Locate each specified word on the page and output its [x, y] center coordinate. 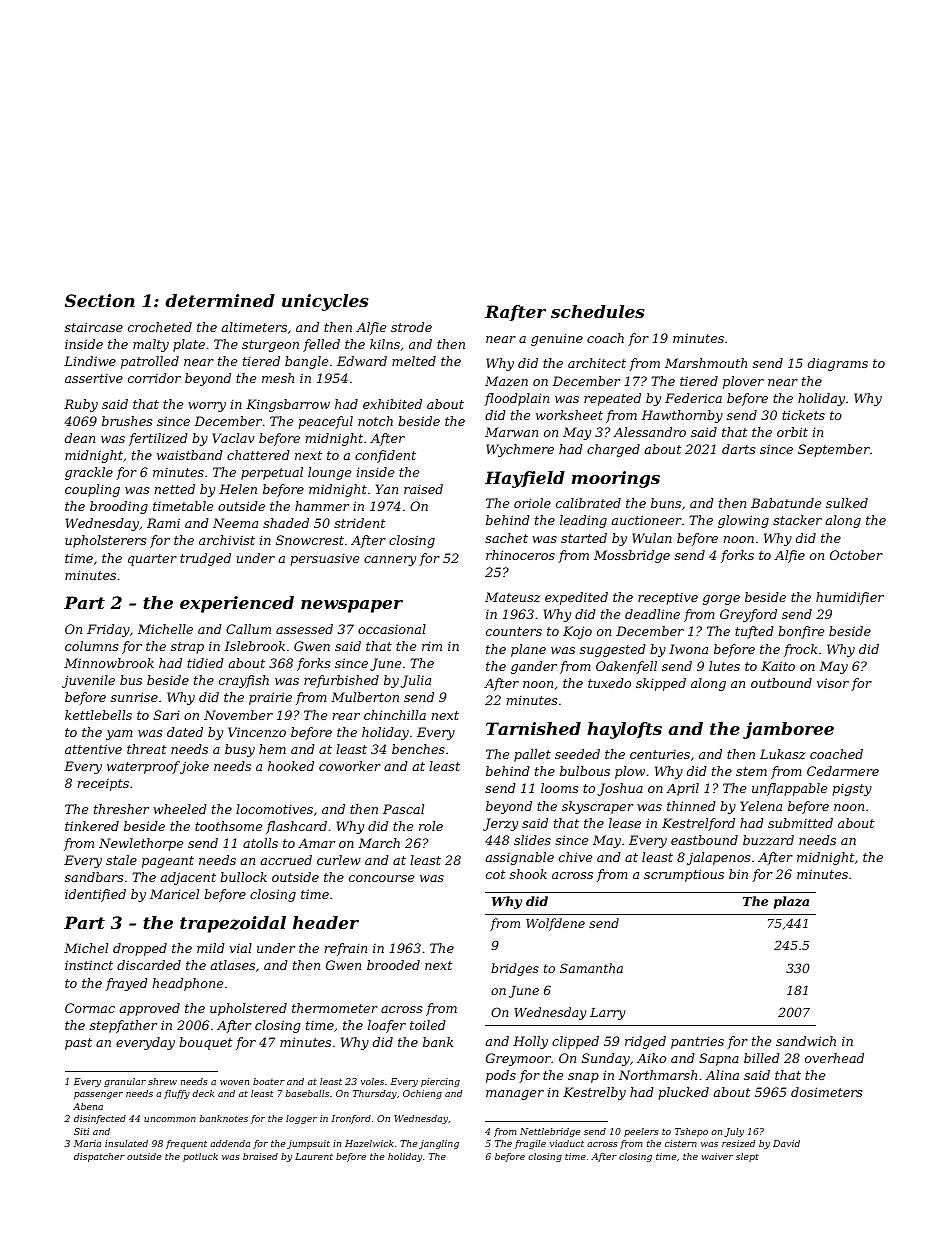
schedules [597, 311]
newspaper [352, 606]
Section [100, 300]
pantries [697, 1042]
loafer [387, 1026]
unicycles [325, 302]
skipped [661, 684]
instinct [89, 965]
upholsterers [105, 541]
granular [125, 1082]
